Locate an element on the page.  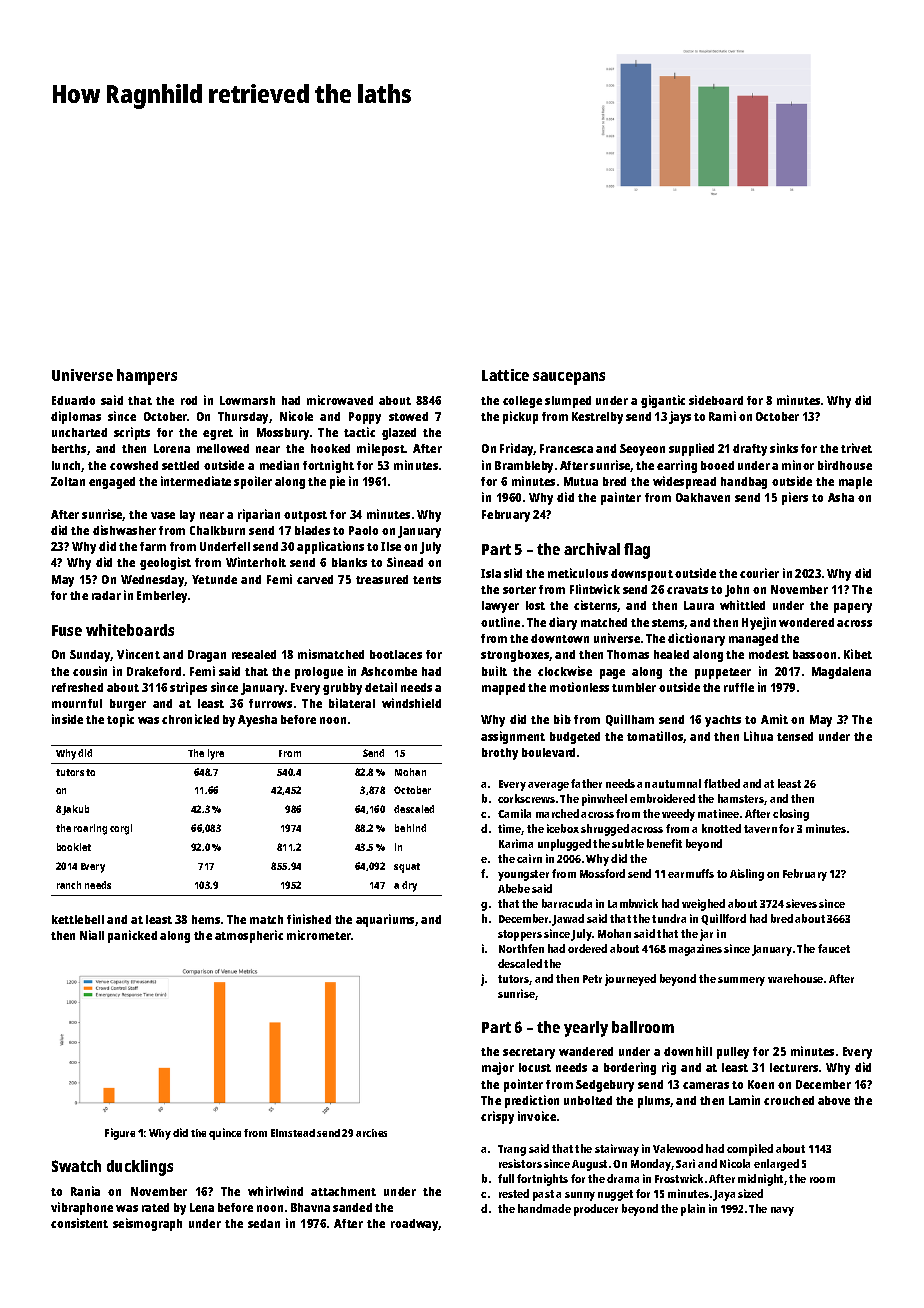
hampers is located at coordinates (147, 377).
